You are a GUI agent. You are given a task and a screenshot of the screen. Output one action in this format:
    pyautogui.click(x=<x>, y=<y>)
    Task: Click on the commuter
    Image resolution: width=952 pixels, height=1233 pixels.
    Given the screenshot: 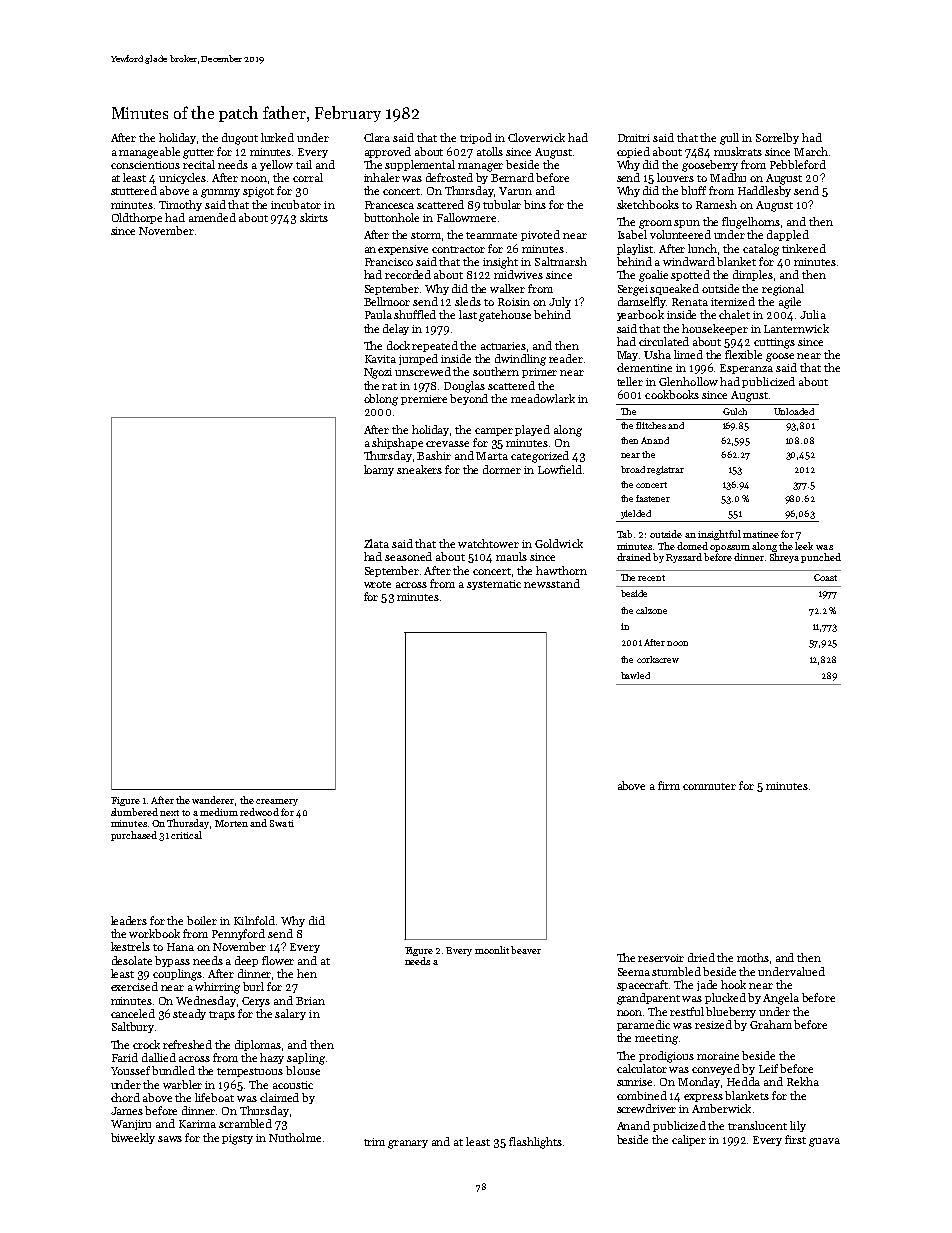 What is the action you would take?
    pyautogui.click(x=709, y=786)
